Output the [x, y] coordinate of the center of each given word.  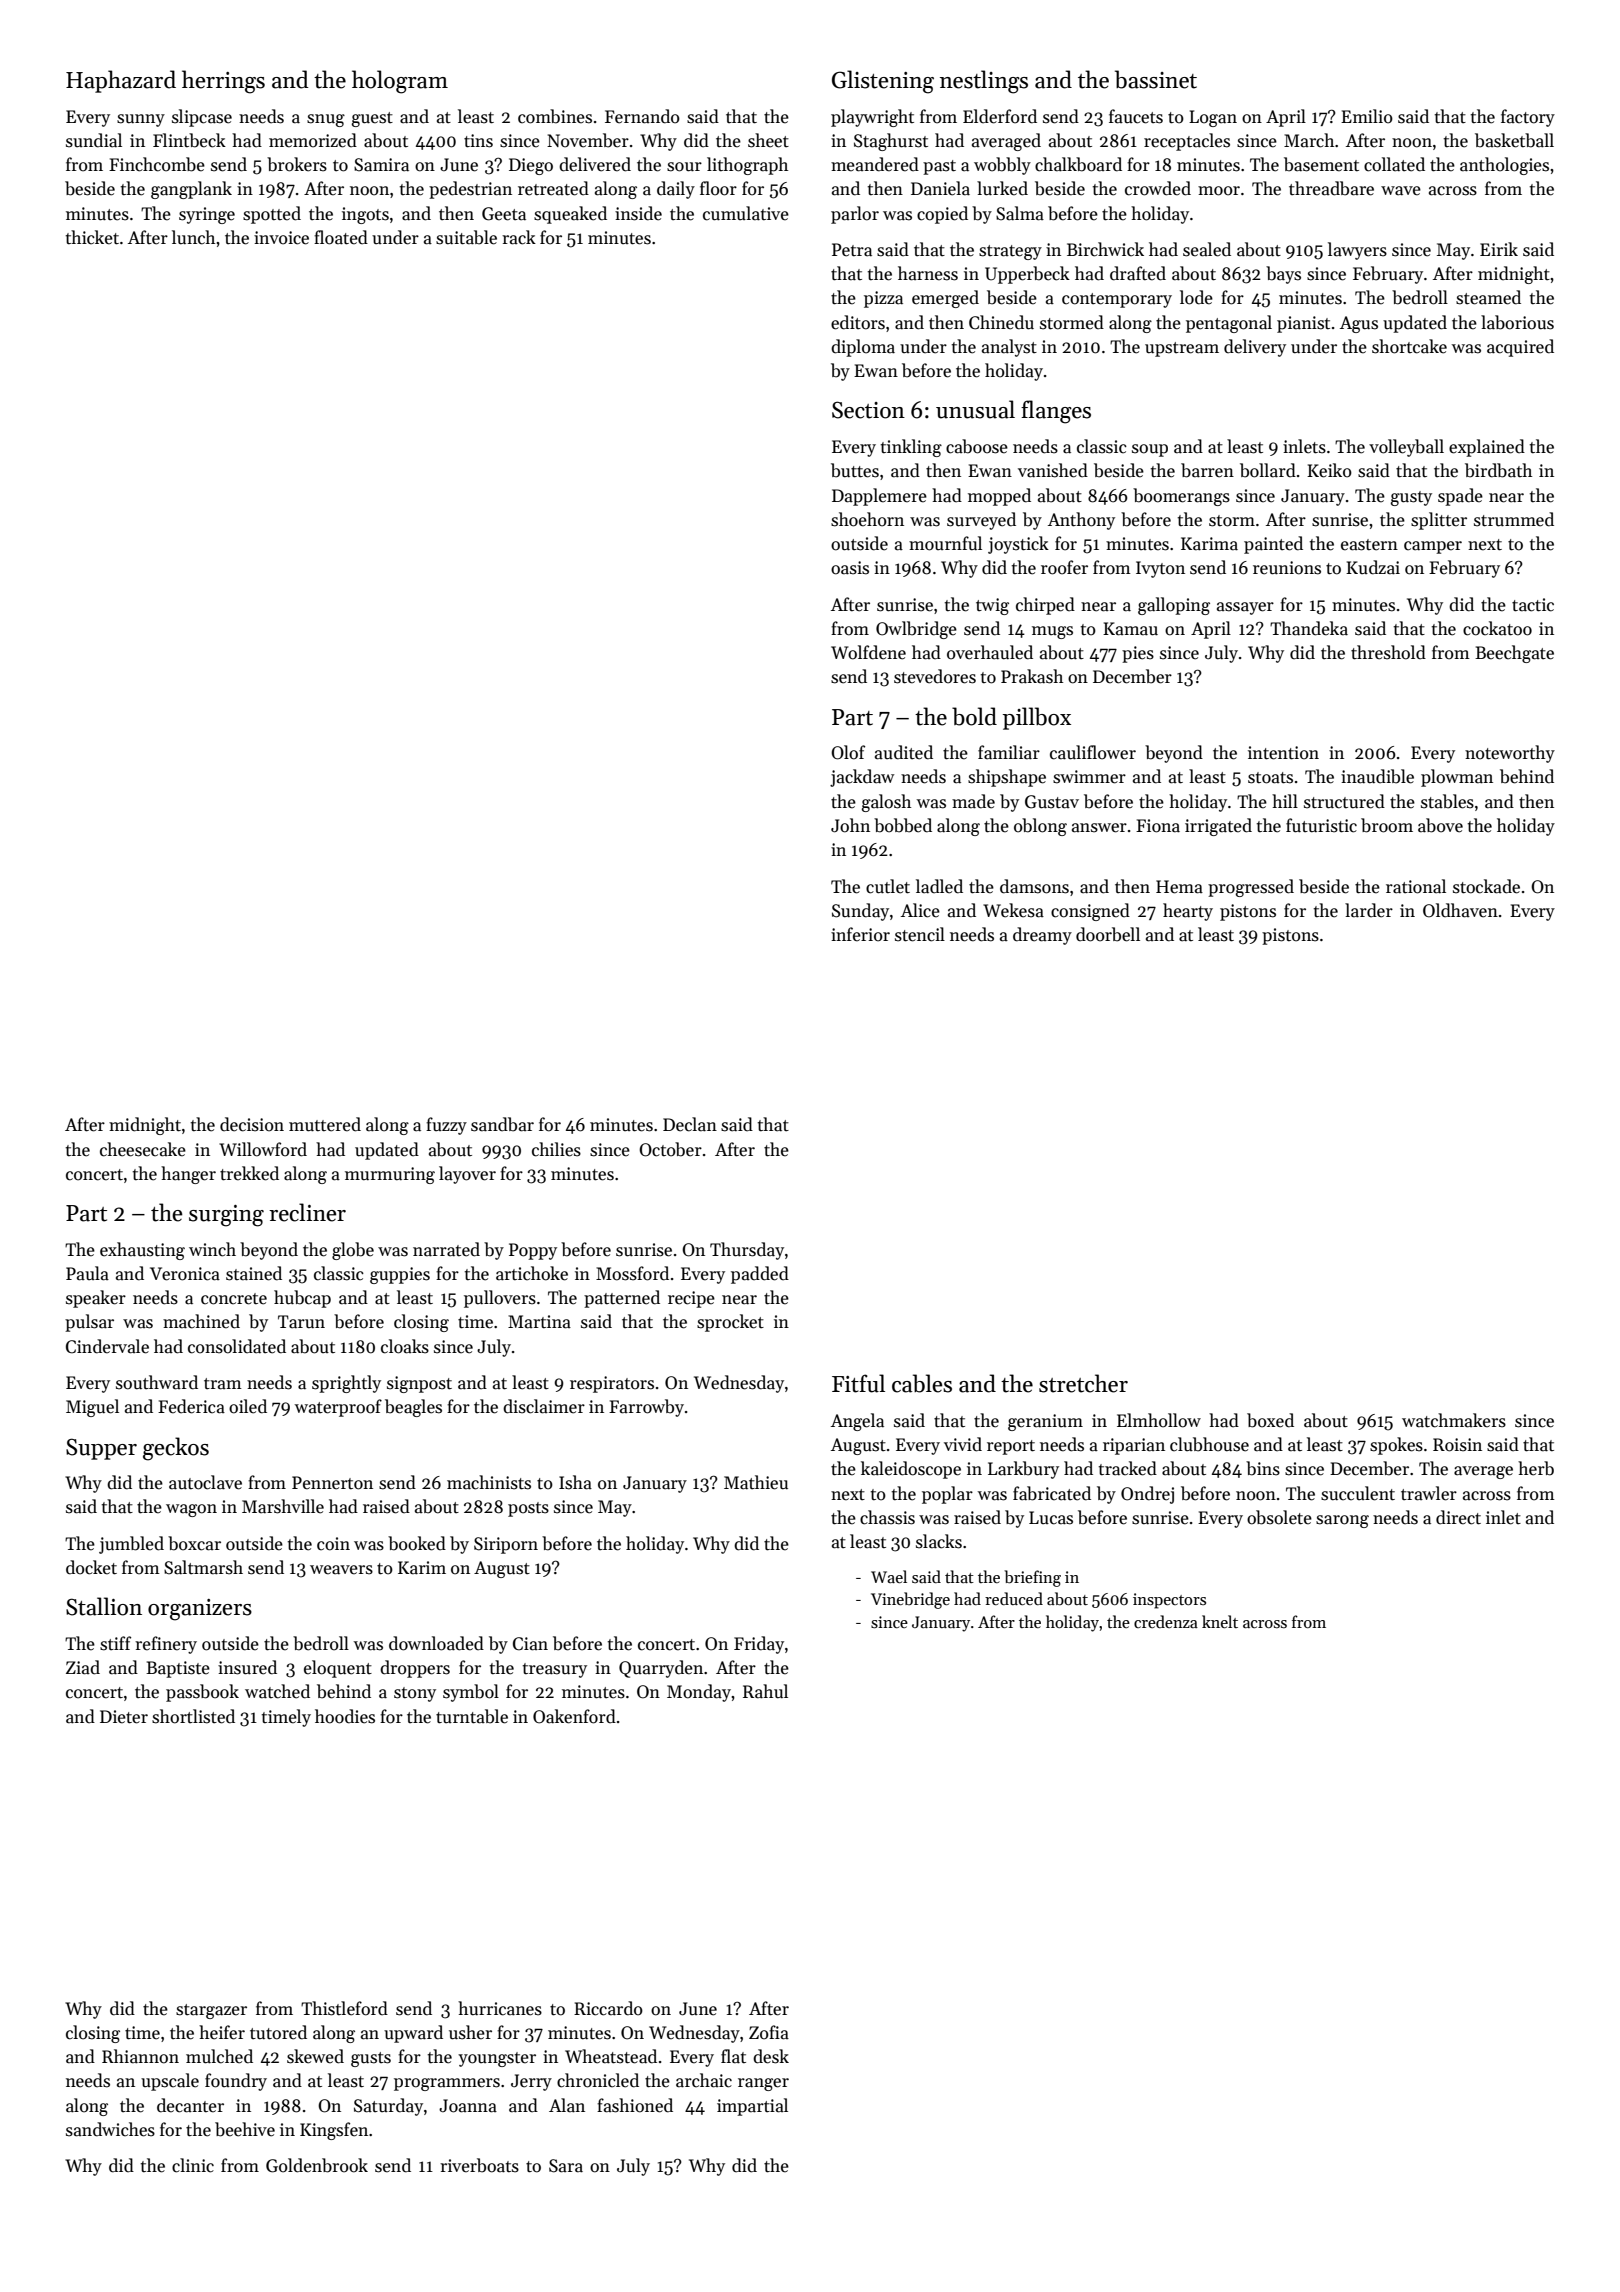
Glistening [883, 82]
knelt [1220, 1621]
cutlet [888, 886]
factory [1528, 118]
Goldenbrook [317, 2165]
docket [91, 1567]
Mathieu [756, 1482]
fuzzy [446, 1126]
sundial [94, 140]
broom [1387, 825]
